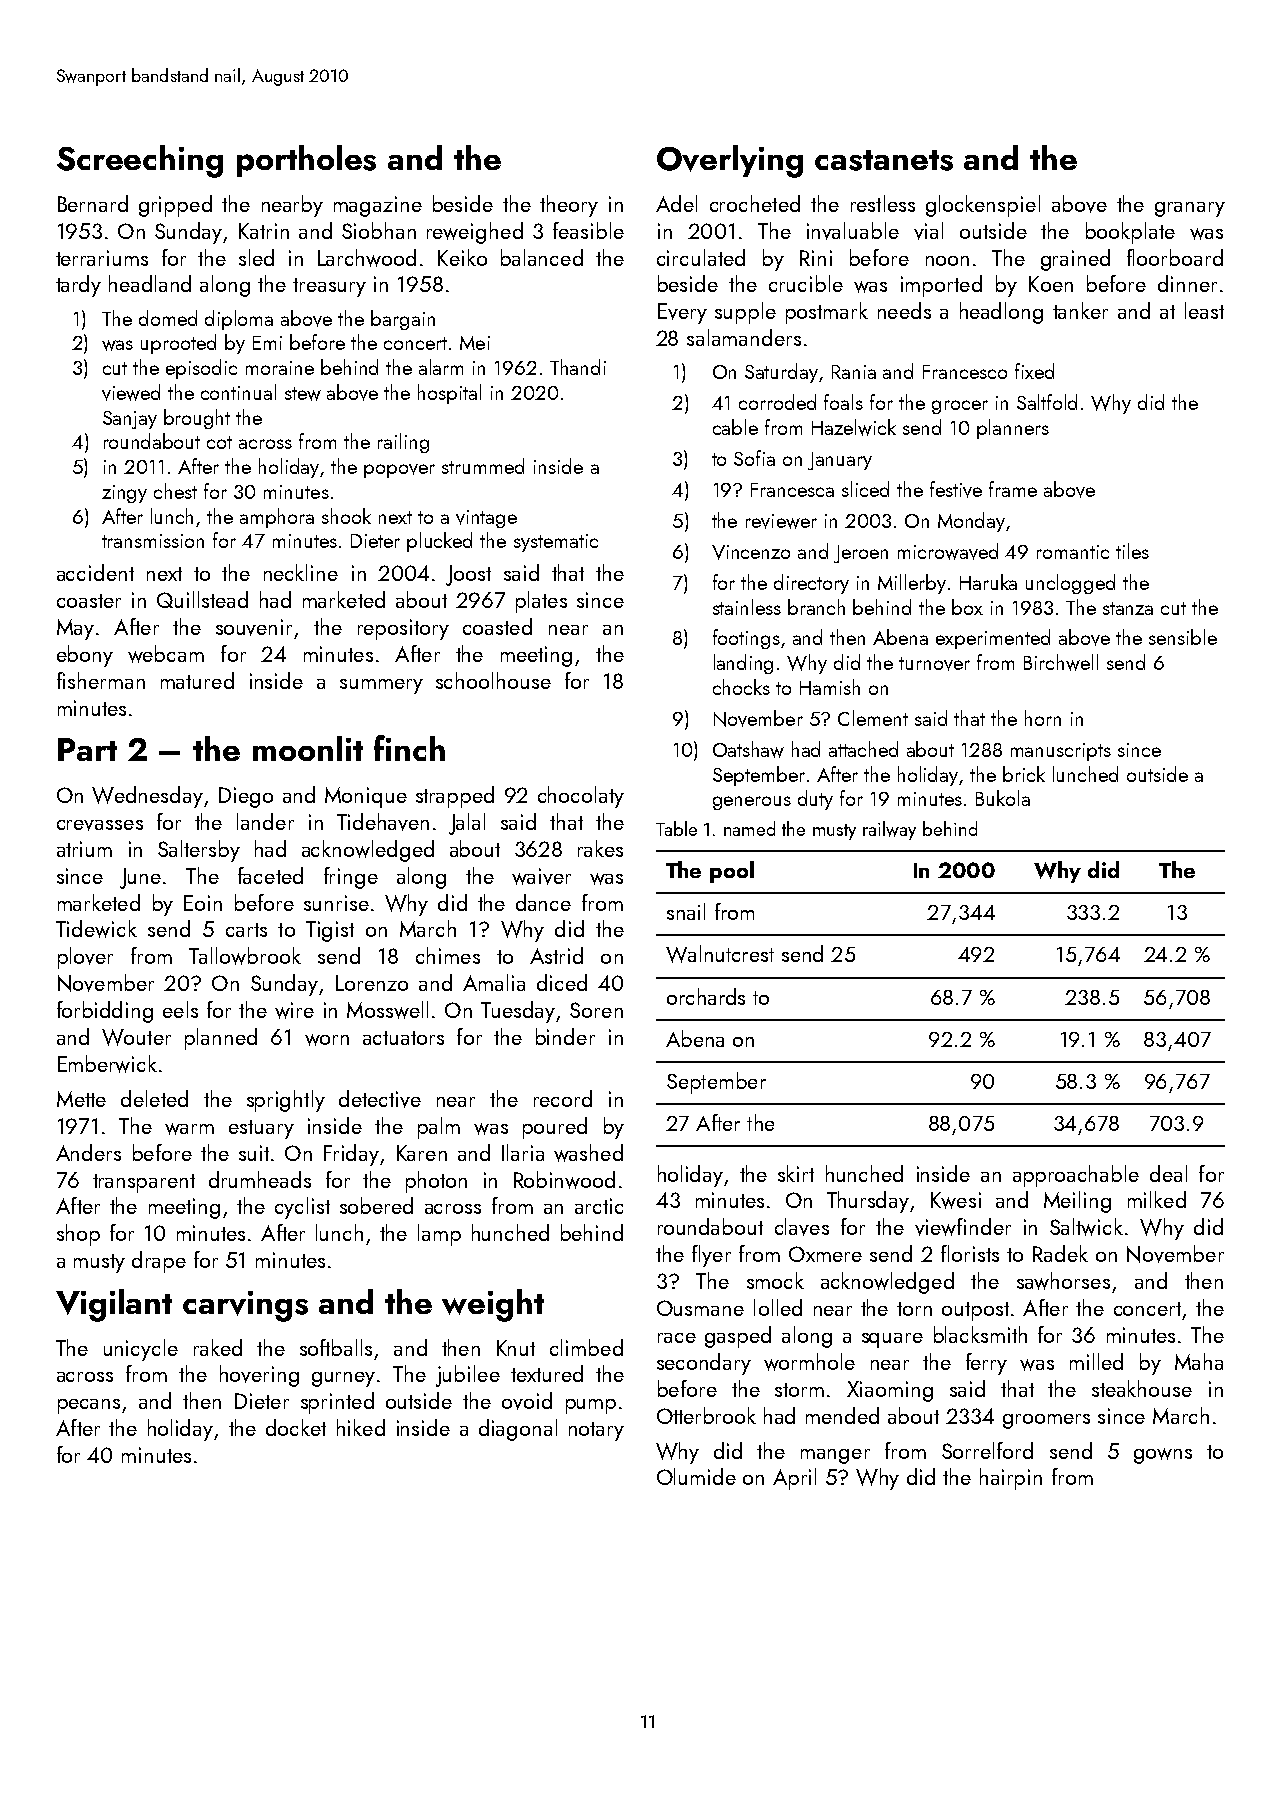  What do you see at coordinates (794, 1479) in the screenshot?
I see `April` at bounding box center [794, 1479].
